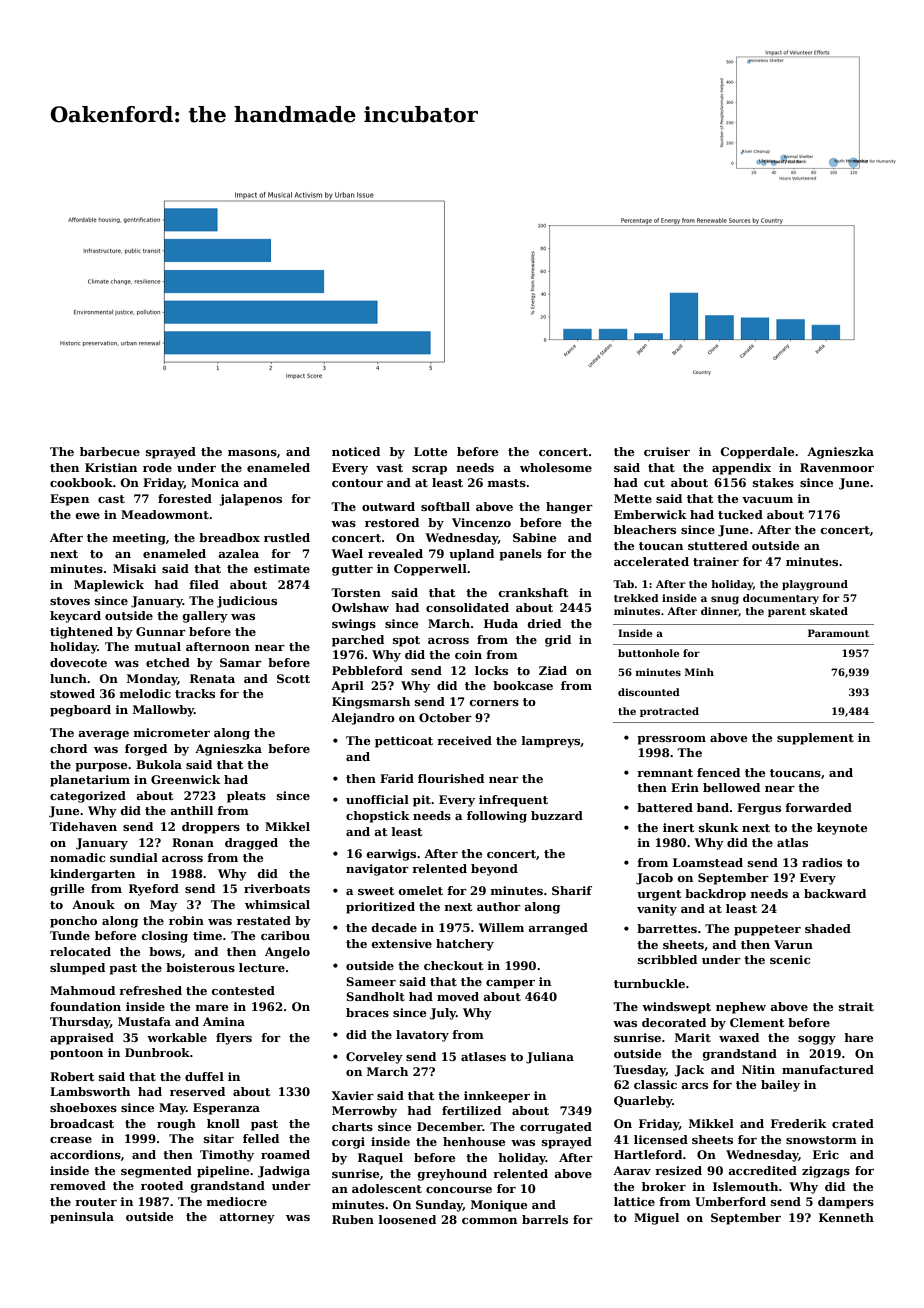 Image resolution: width=924 pixels, height=1308 pixels. Describe the element at coordinates (757, 453) in the image. I see `Copperdale` at that location.
